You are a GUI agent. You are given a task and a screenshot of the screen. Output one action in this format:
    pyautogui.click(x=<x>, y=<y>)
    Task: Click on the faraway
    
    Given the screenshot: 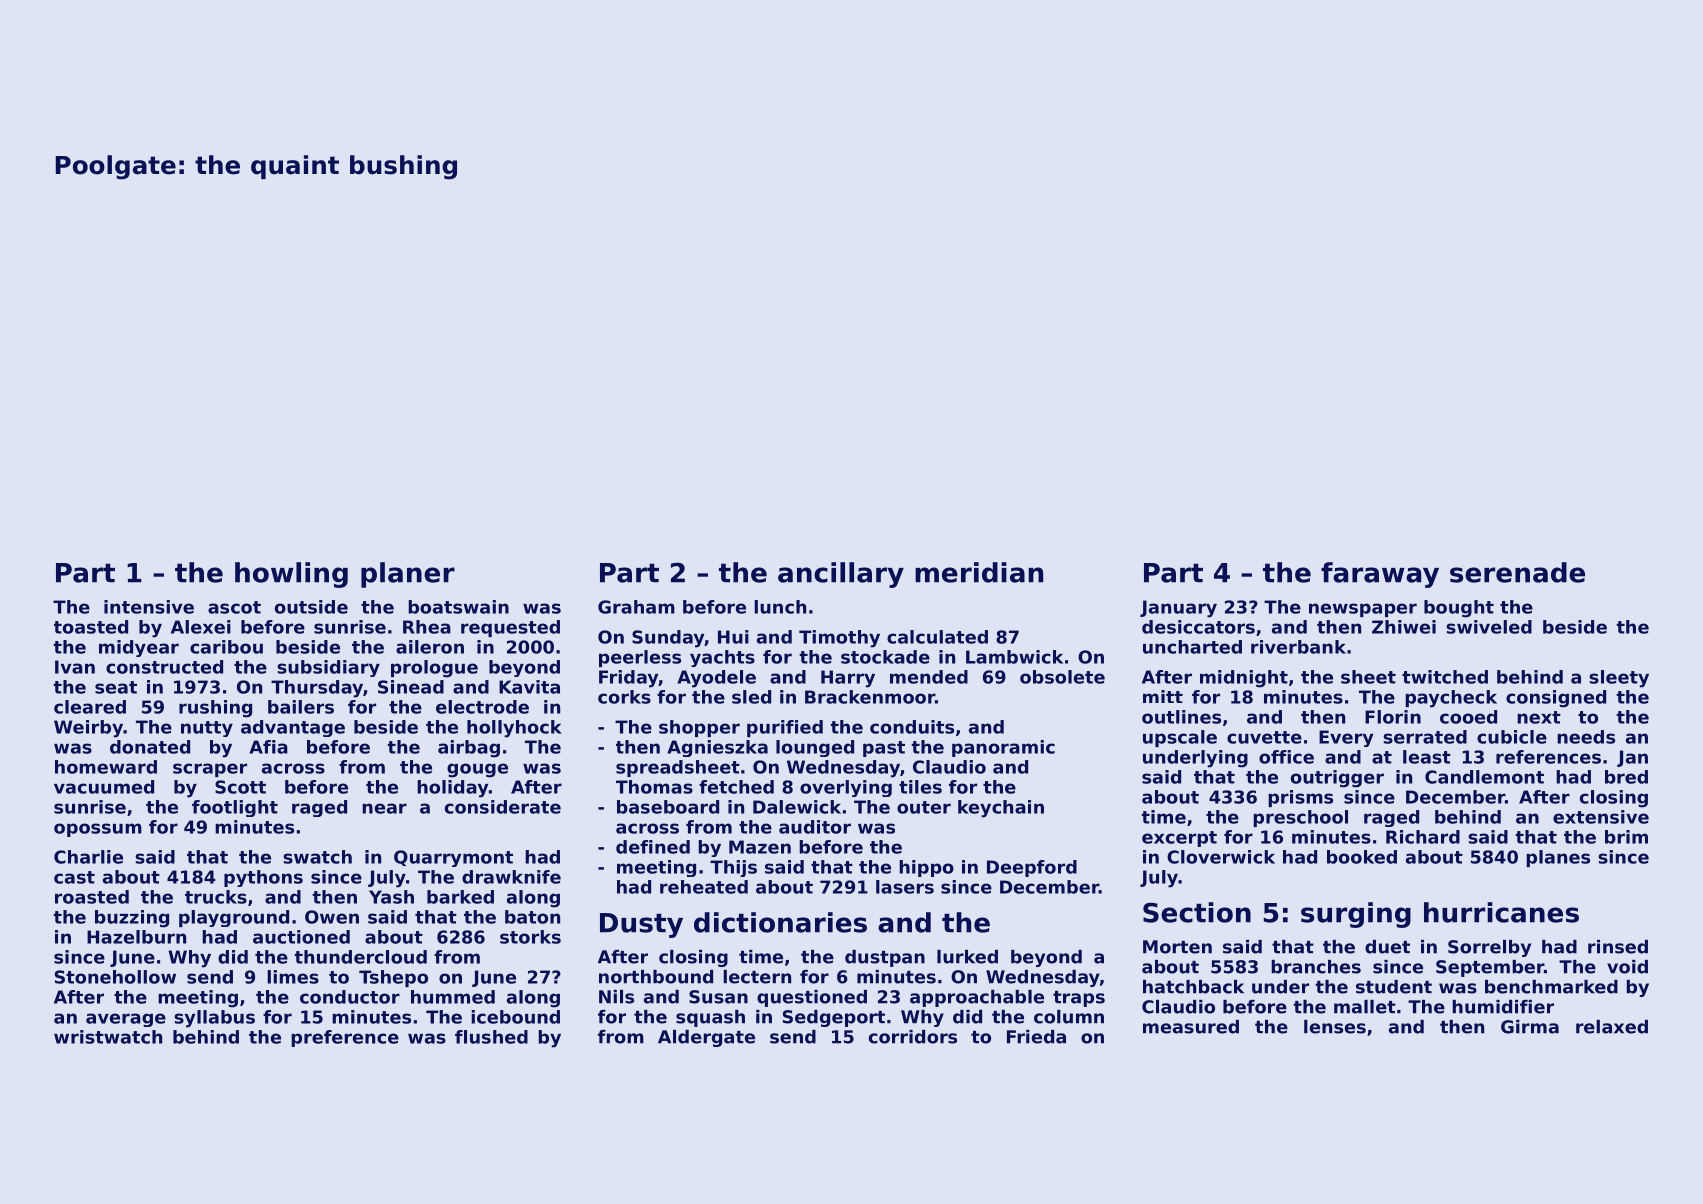 What is the action you would take?
    pyautogui.click(x=1380, y=575)
